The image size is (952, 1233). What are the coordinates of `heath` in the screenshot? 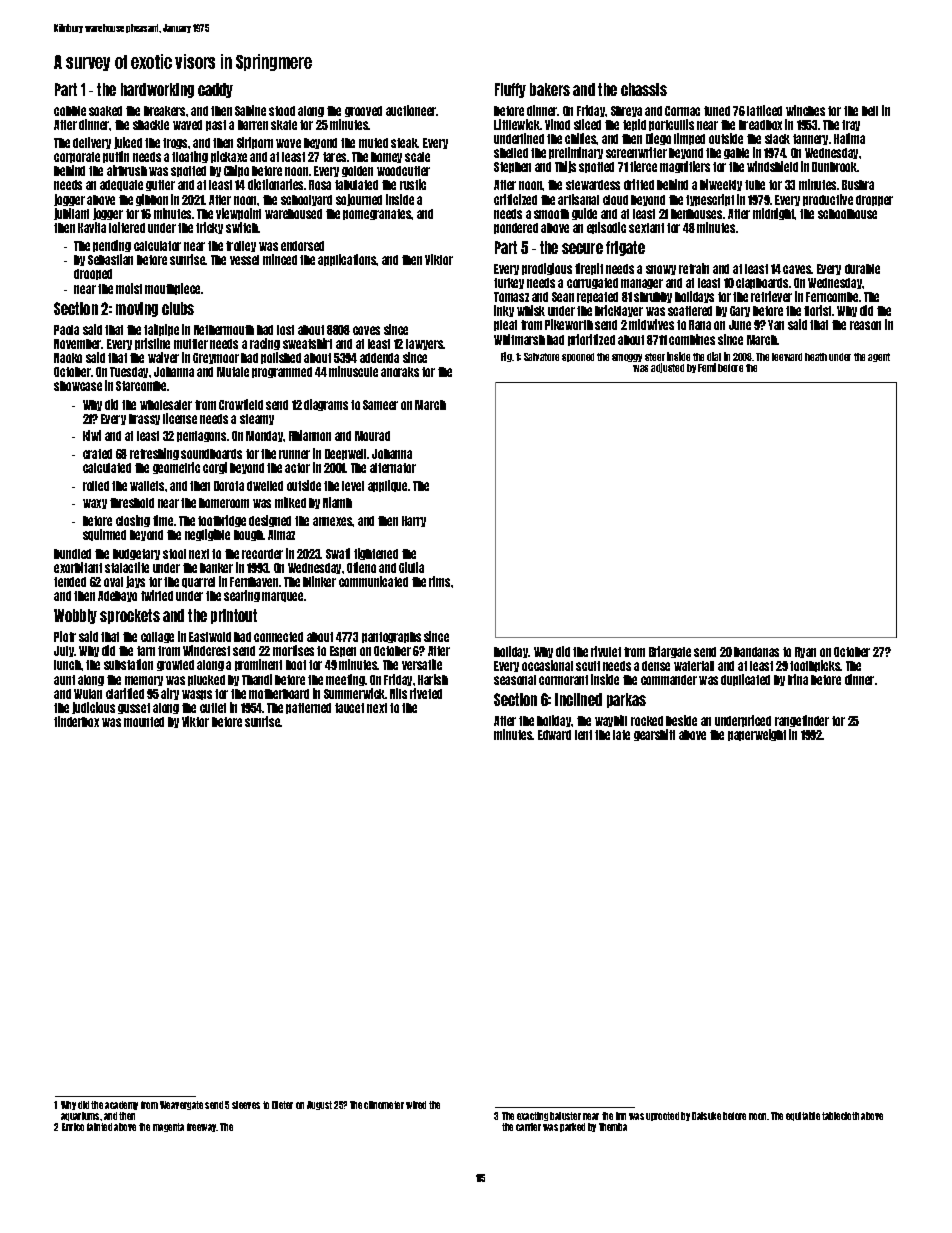 It's located at (816, 357).
